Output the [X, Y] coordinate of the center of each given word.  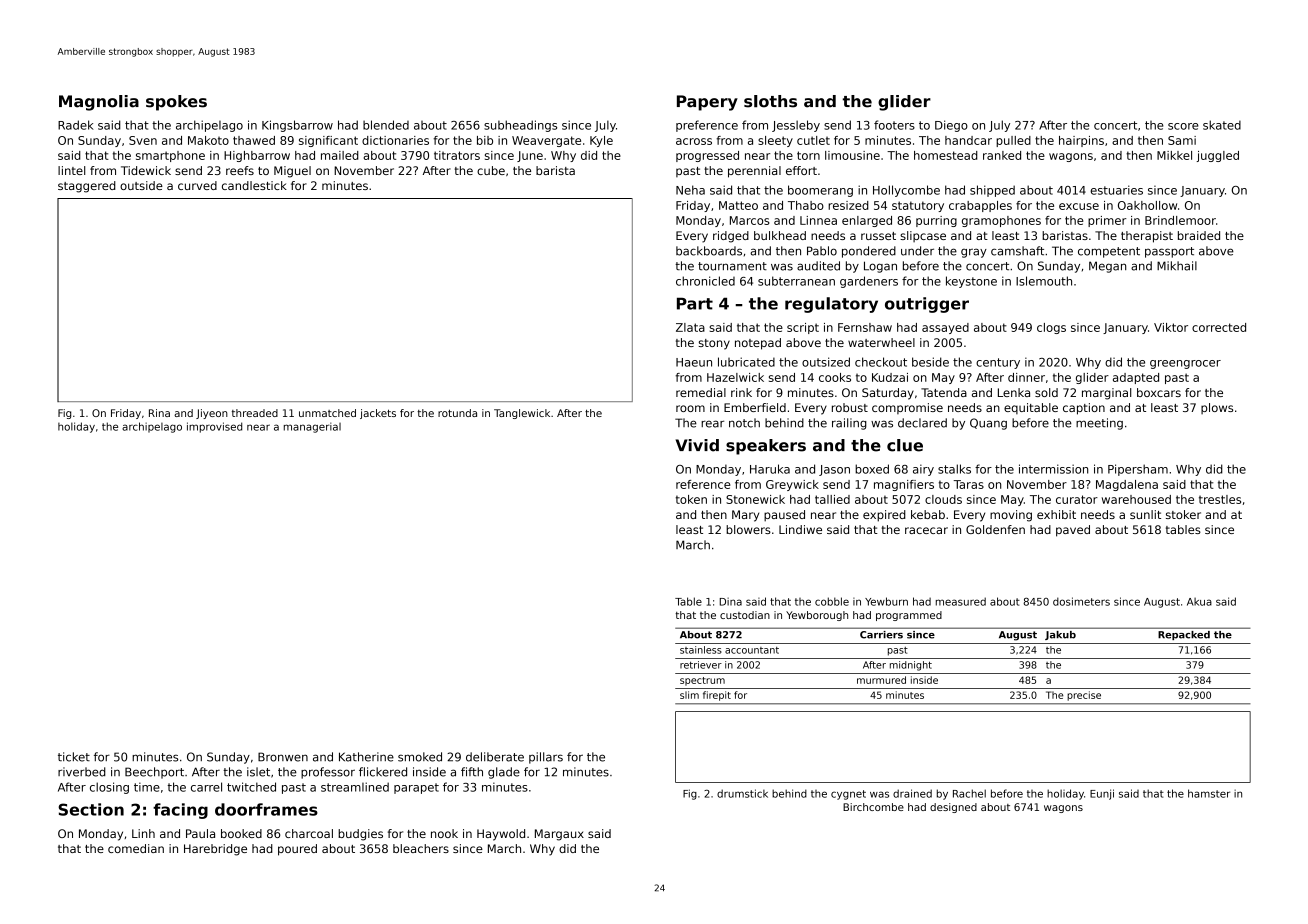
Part [695, 303]
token [691, 499]
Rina [159, 413]
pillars [546, 758]
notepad [758, 344]
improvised [214, 427]
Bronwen [283, 757]
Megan [1107, 267]
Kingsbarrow [297, 126]
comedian [136, 848]
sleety [775, 141]
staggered [87, 187]
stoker [1183, 514]
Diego [951, 126]
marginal [1106, 394]
